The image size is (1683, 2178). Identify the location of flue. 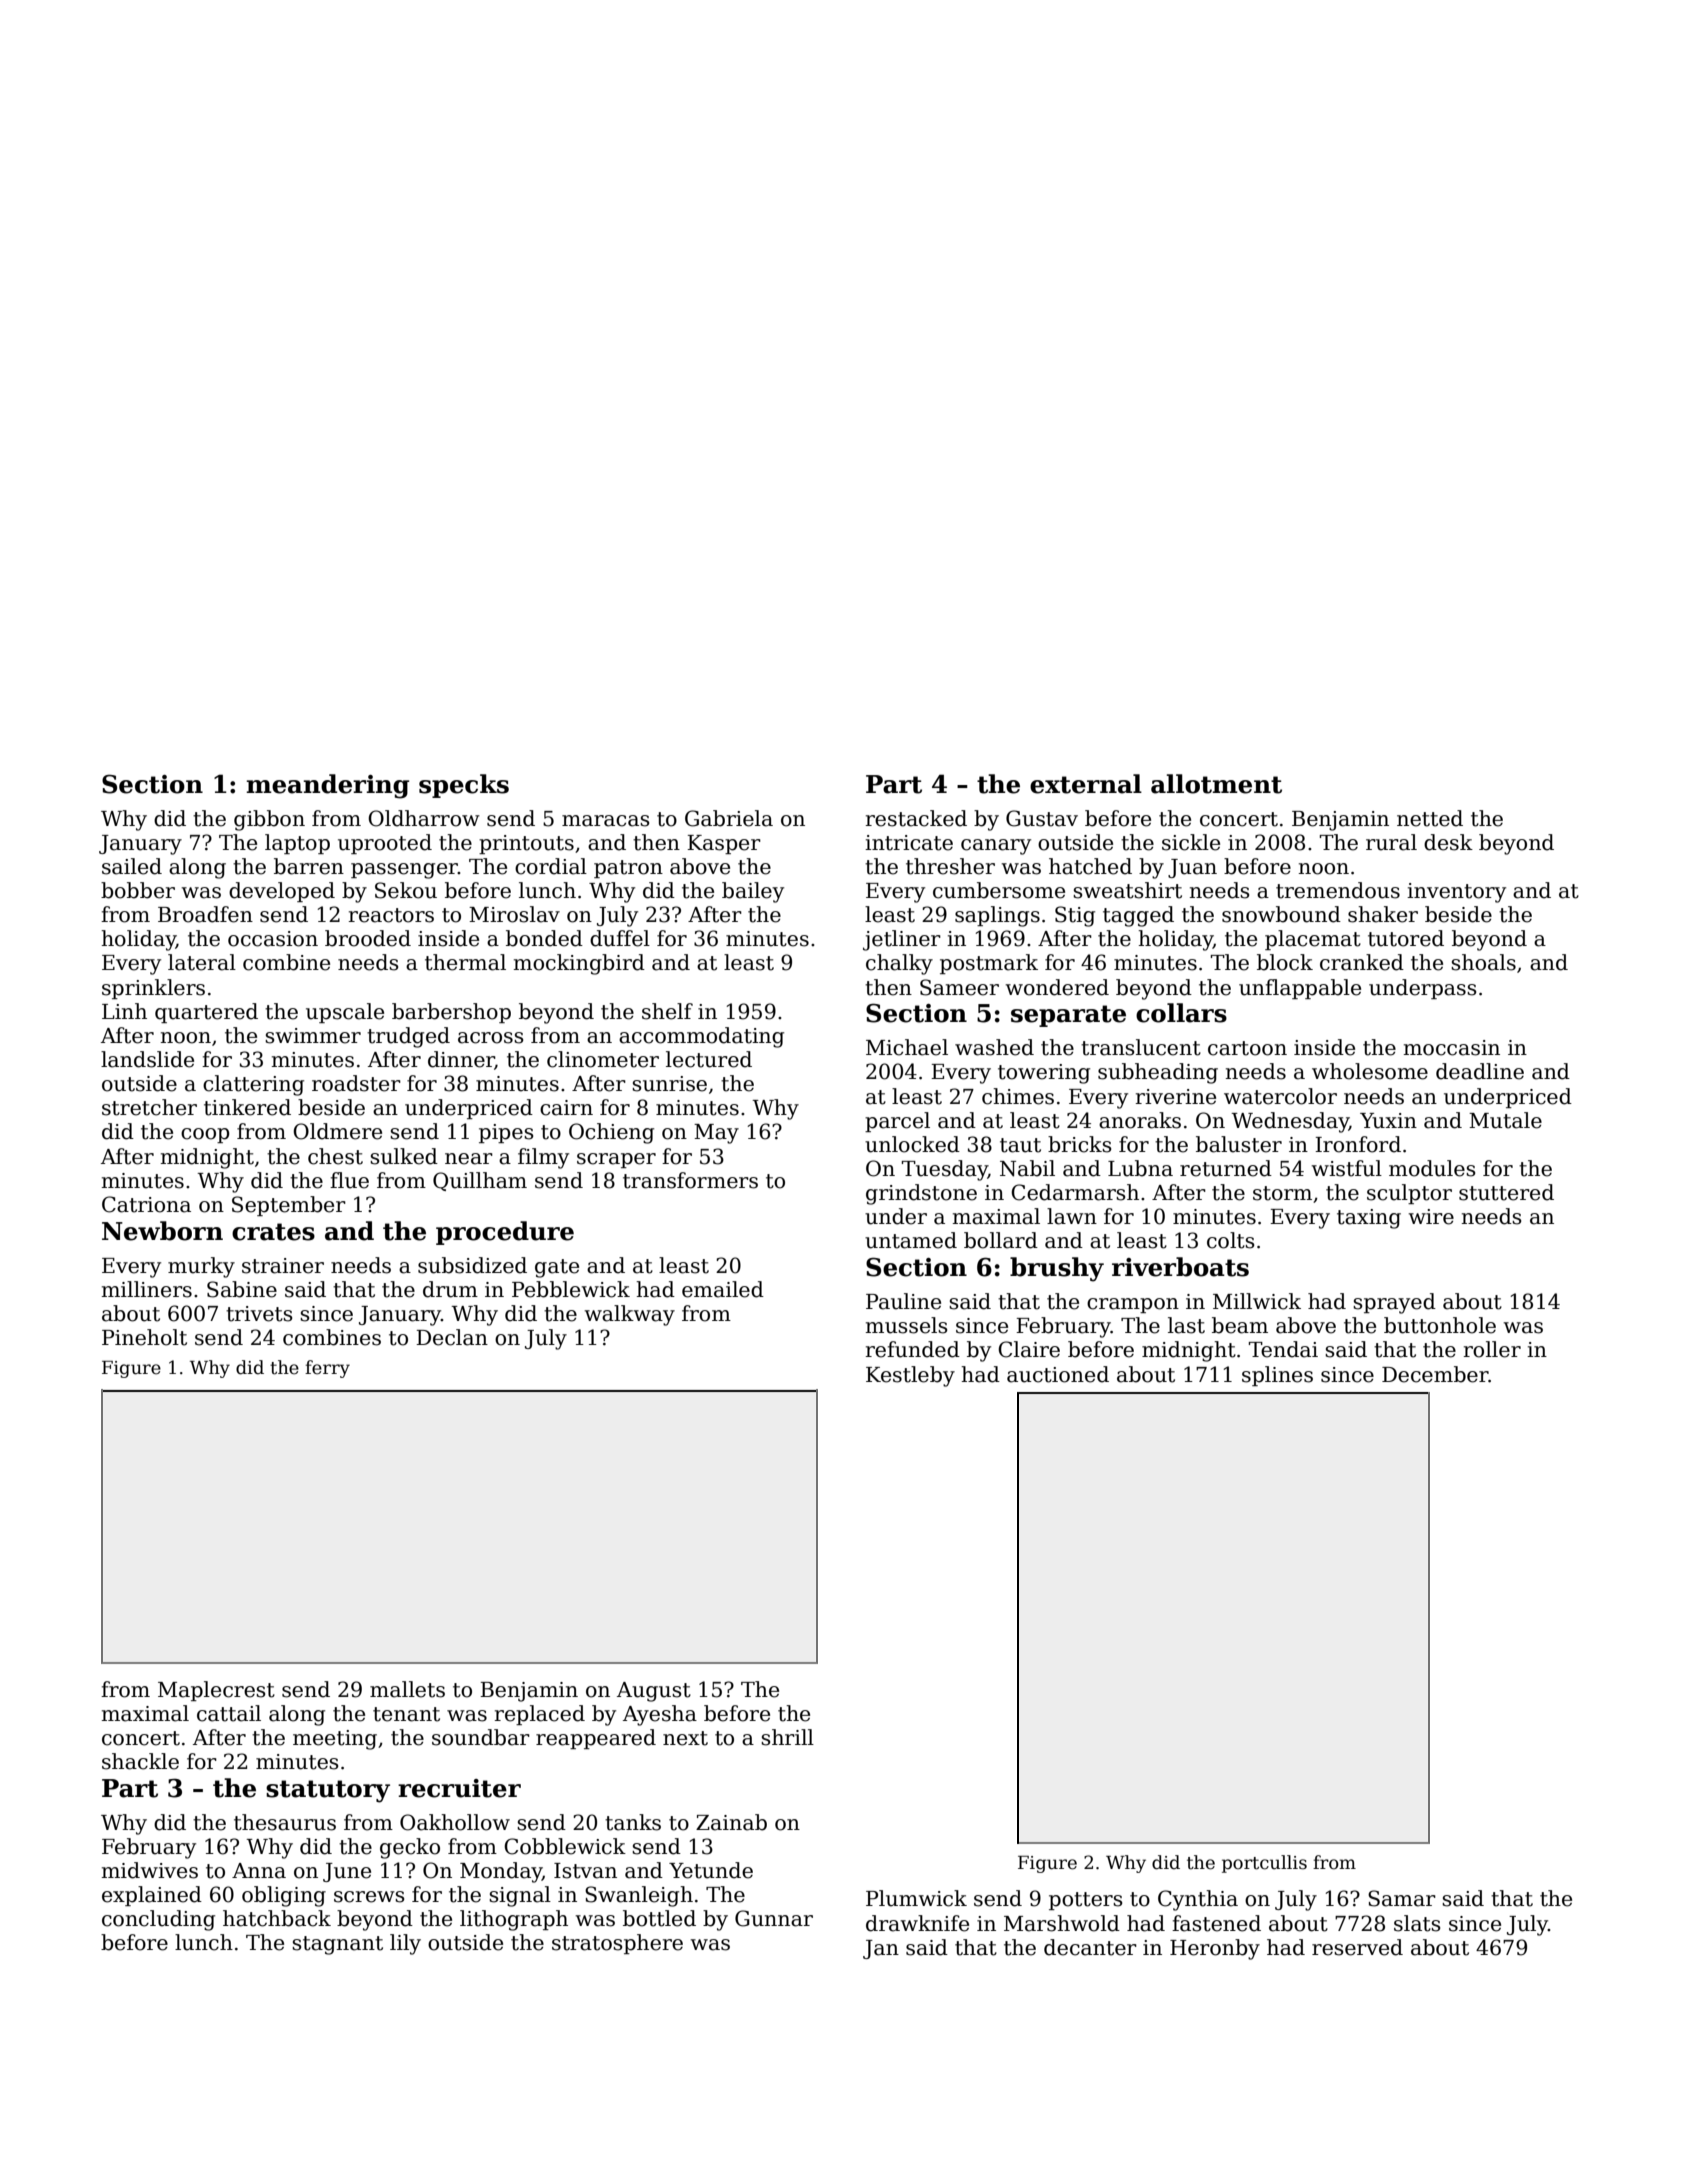
(349, 1180).
